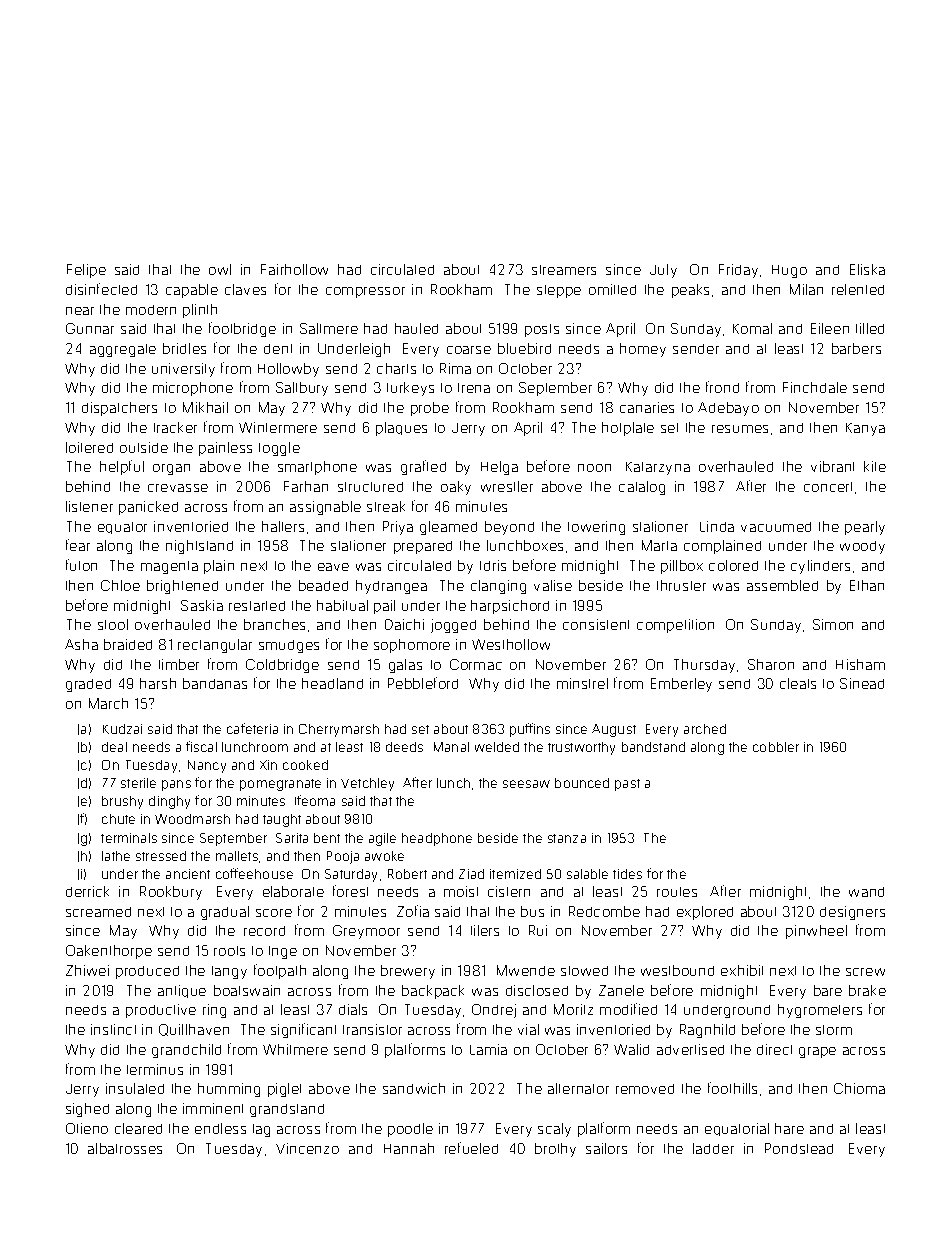 This page has height=1233, width=952. I want to click on sandwich, so click(414, 1088).
